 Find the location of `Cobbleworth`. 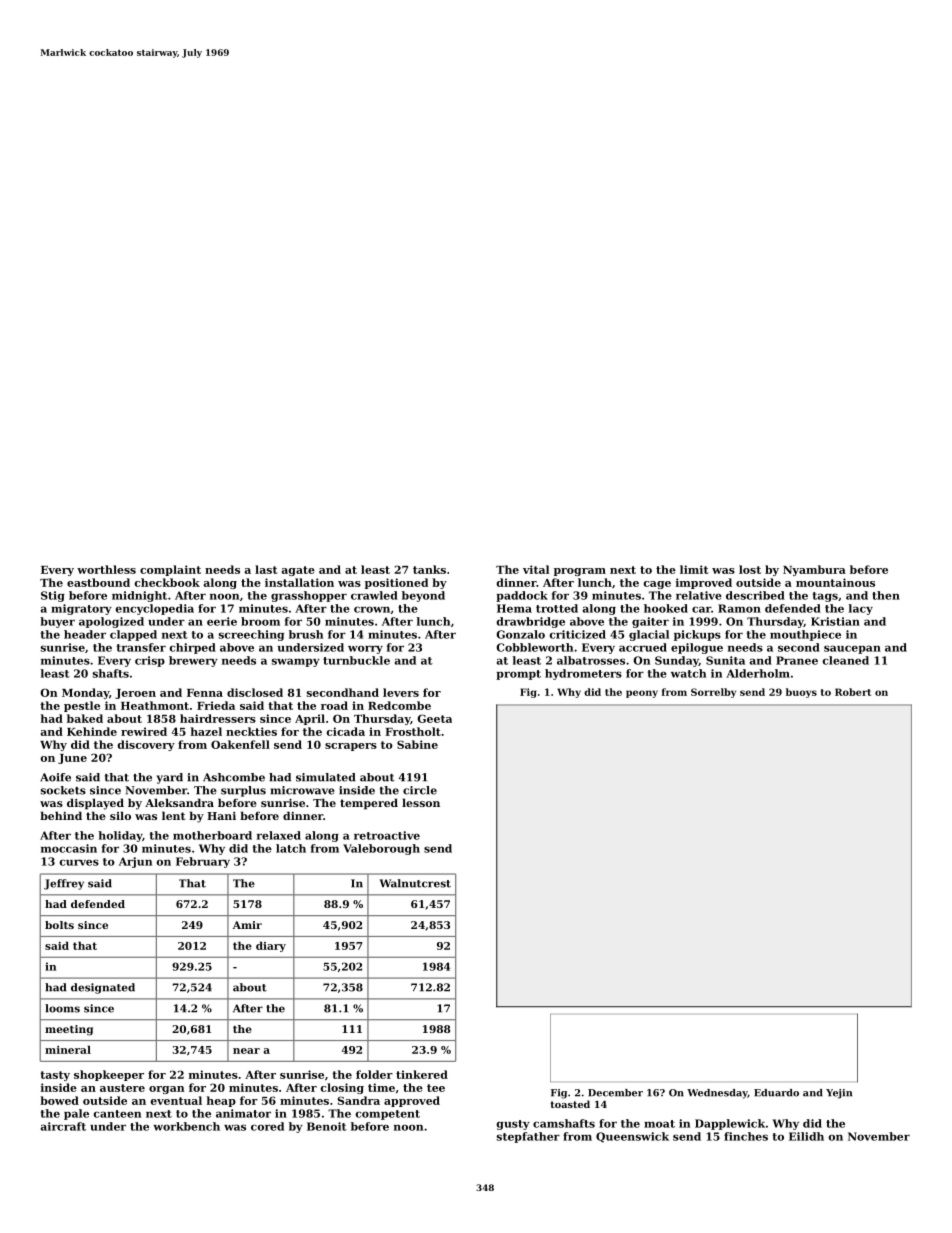

Cobbleworth is located at coordinates (534, 647).
